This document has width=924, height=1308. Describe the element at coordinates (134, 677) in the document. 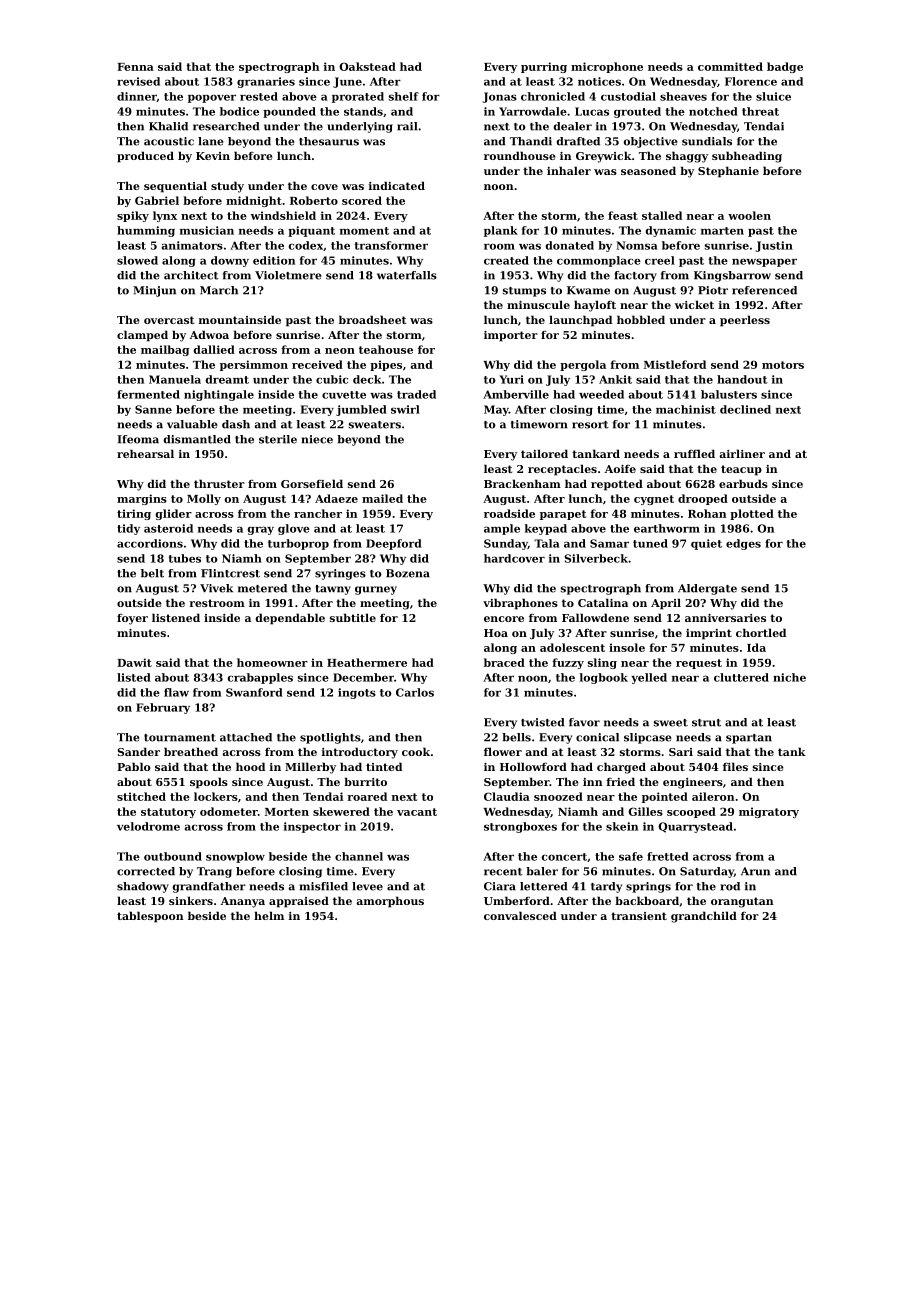

I see `listed` at that location.
